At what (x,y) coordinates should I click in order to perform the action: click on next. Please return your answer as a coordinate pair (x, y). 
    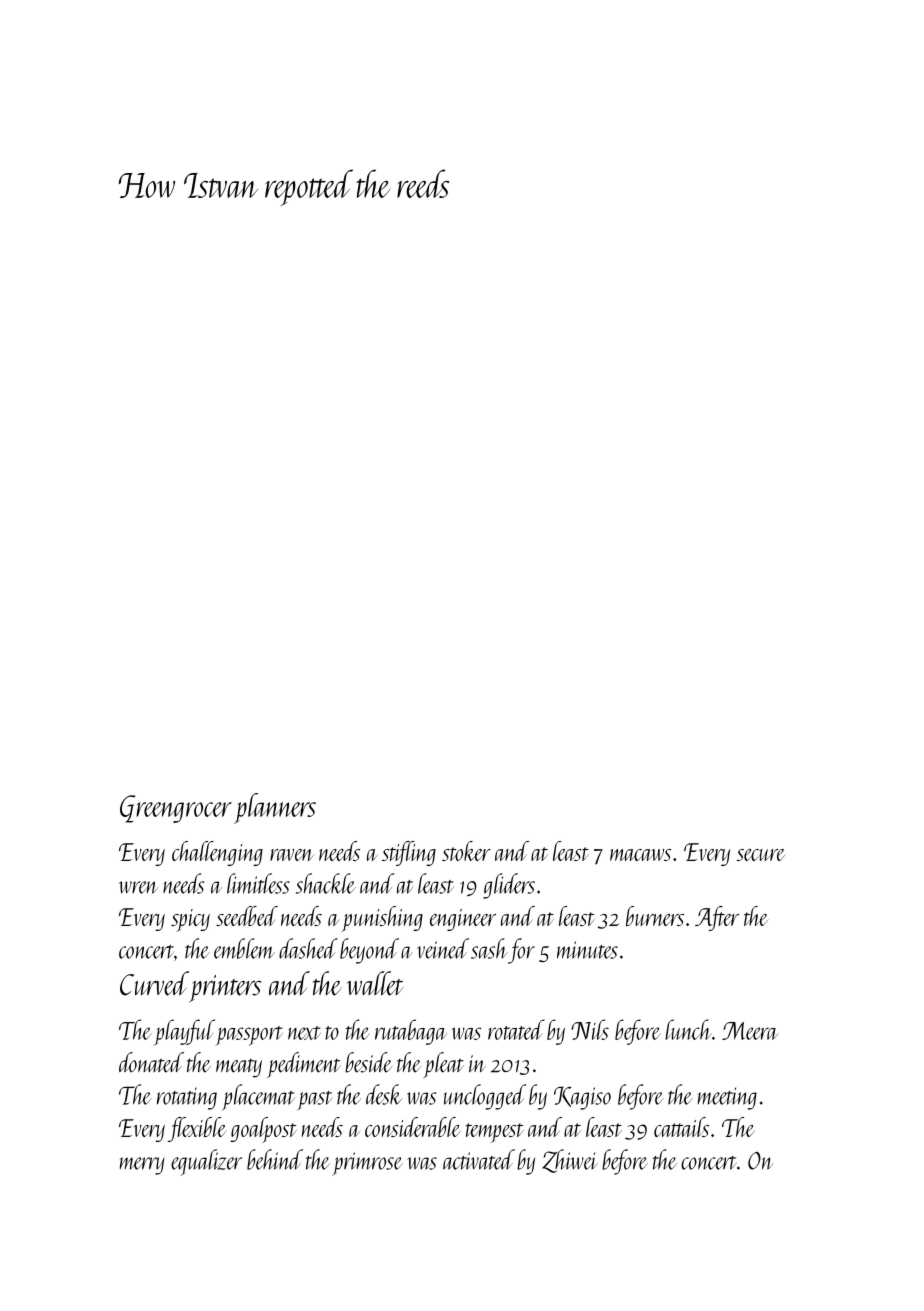
    Looking at the image, I should click on (304, 1033).
